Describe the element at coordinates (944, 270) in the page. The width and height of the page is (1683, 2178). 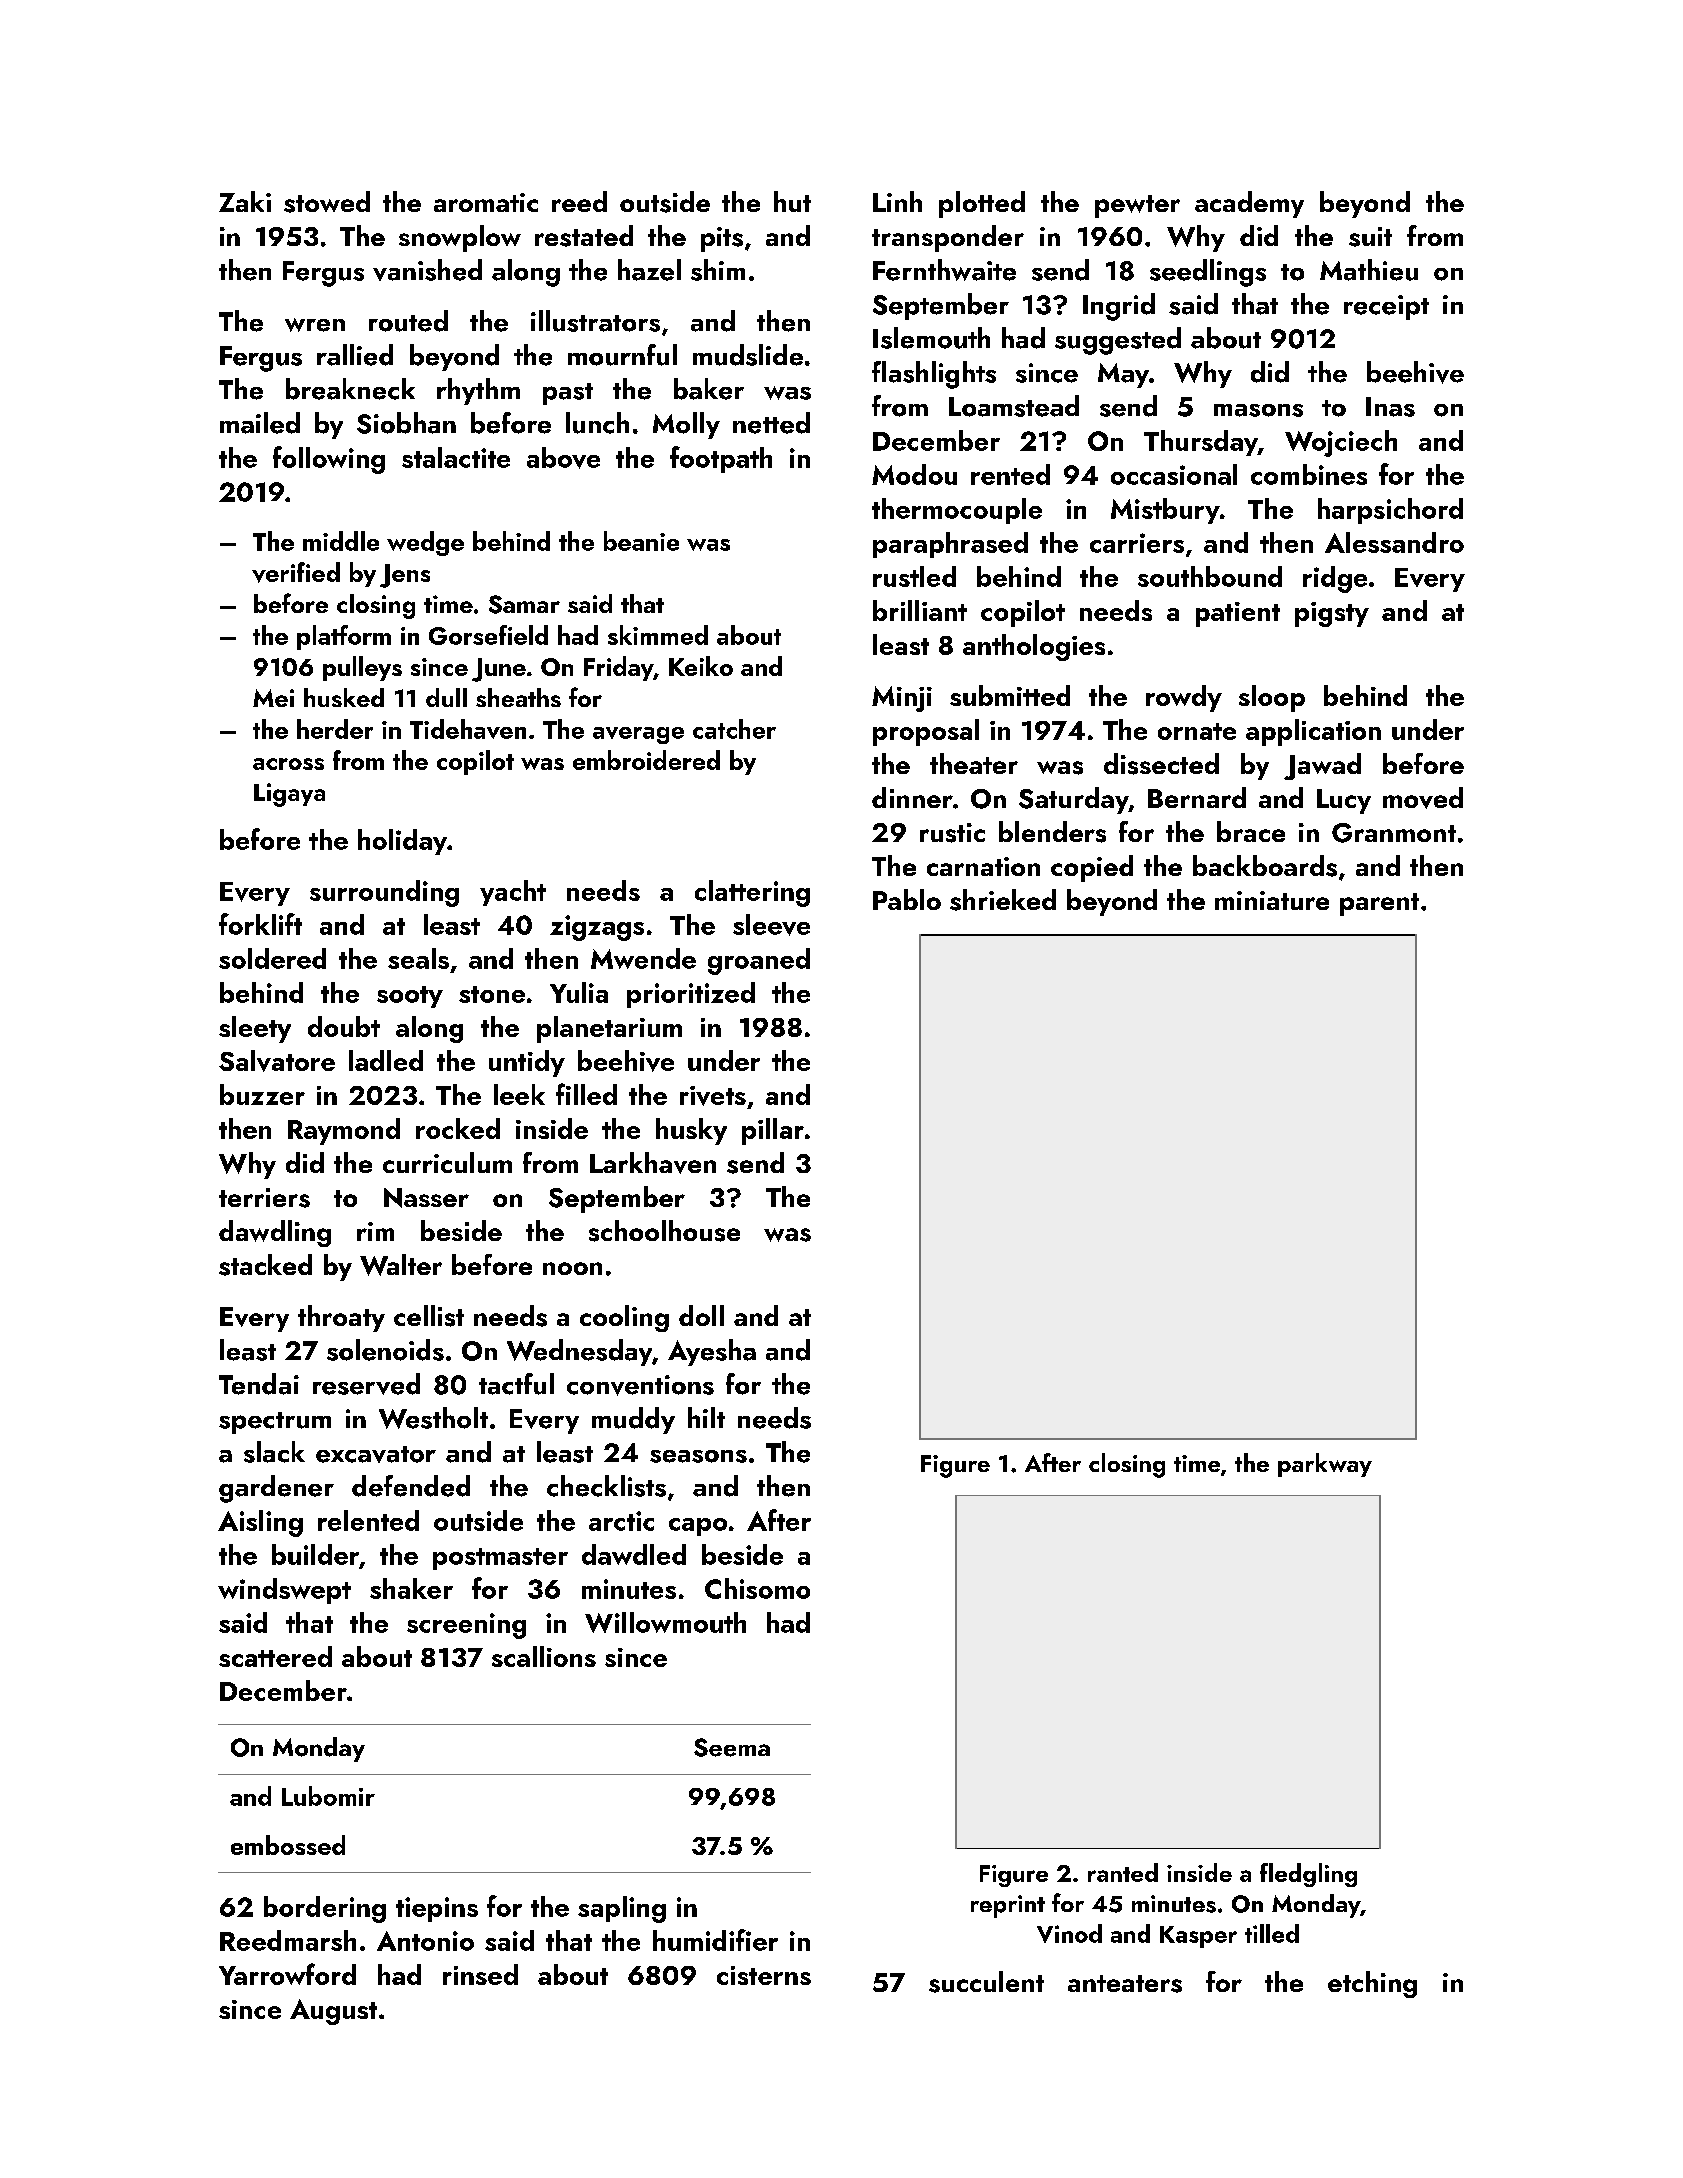
I see `Fernthwaite` at that location.
